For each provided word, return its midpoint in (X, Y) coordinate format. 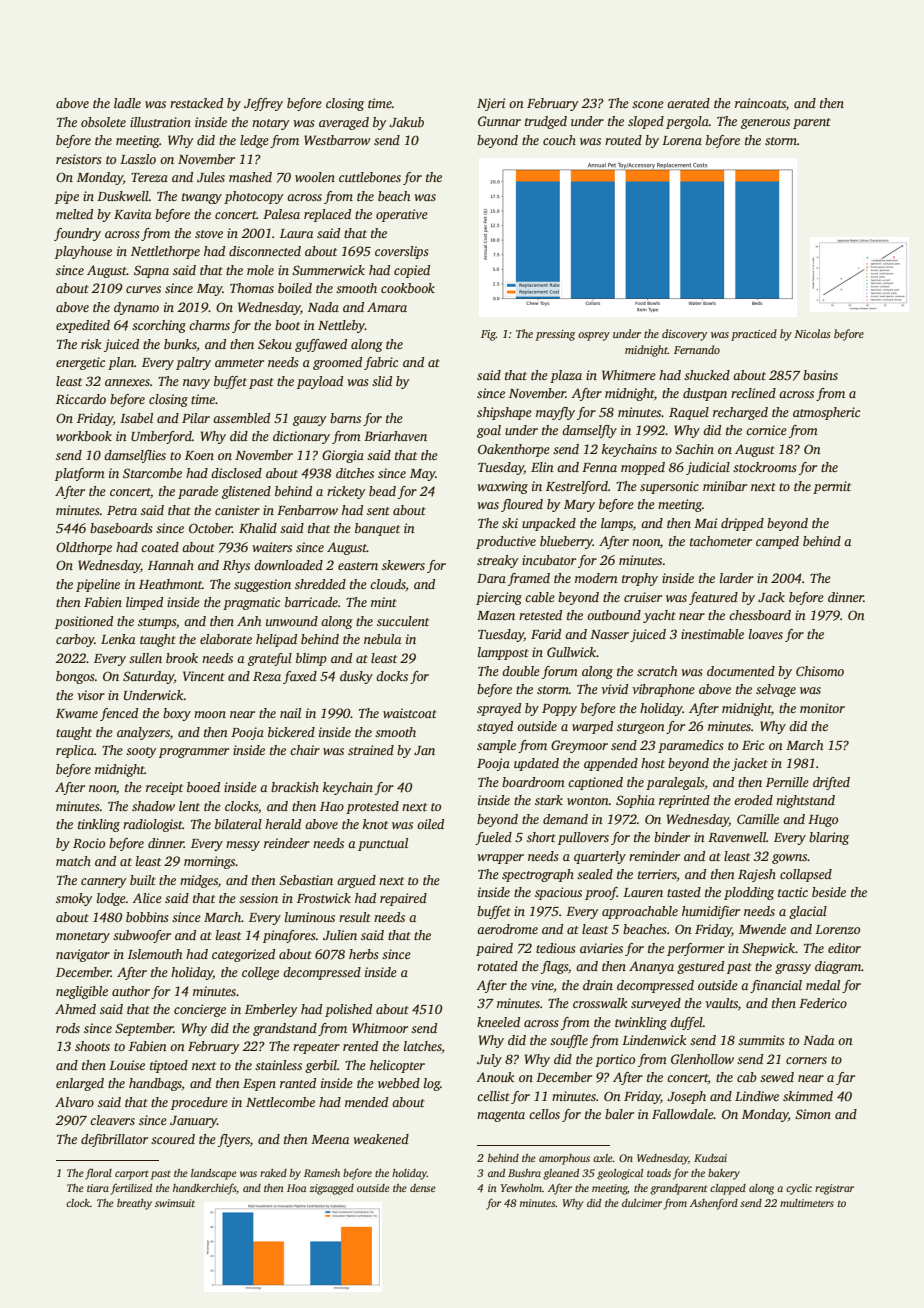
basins (820, 375)
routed (623, 140)
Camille (758, 819)
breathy (134, 1204)
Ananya (651, 967)
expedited (83, 326)
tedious (555, 948)
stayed (495, 727)
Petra (122, 510)
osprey (594, 336)
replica (75, 751)
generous (765, 124)
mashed (250, 177)
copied (412, 271)
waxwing (502, 487)
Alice (147, 898)
